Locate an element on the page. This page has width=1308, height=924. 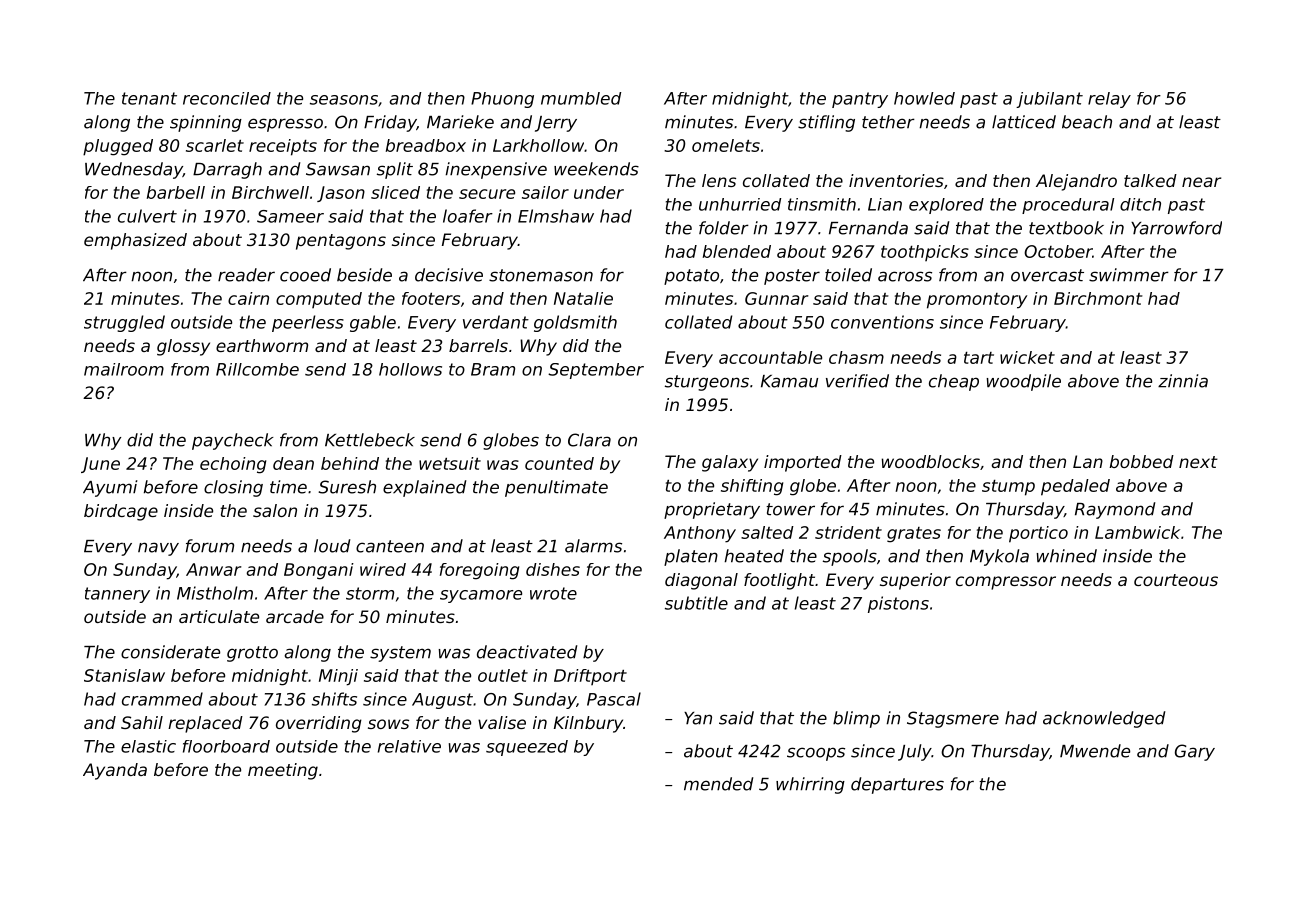
superior is located at coordinates (915, 581).
